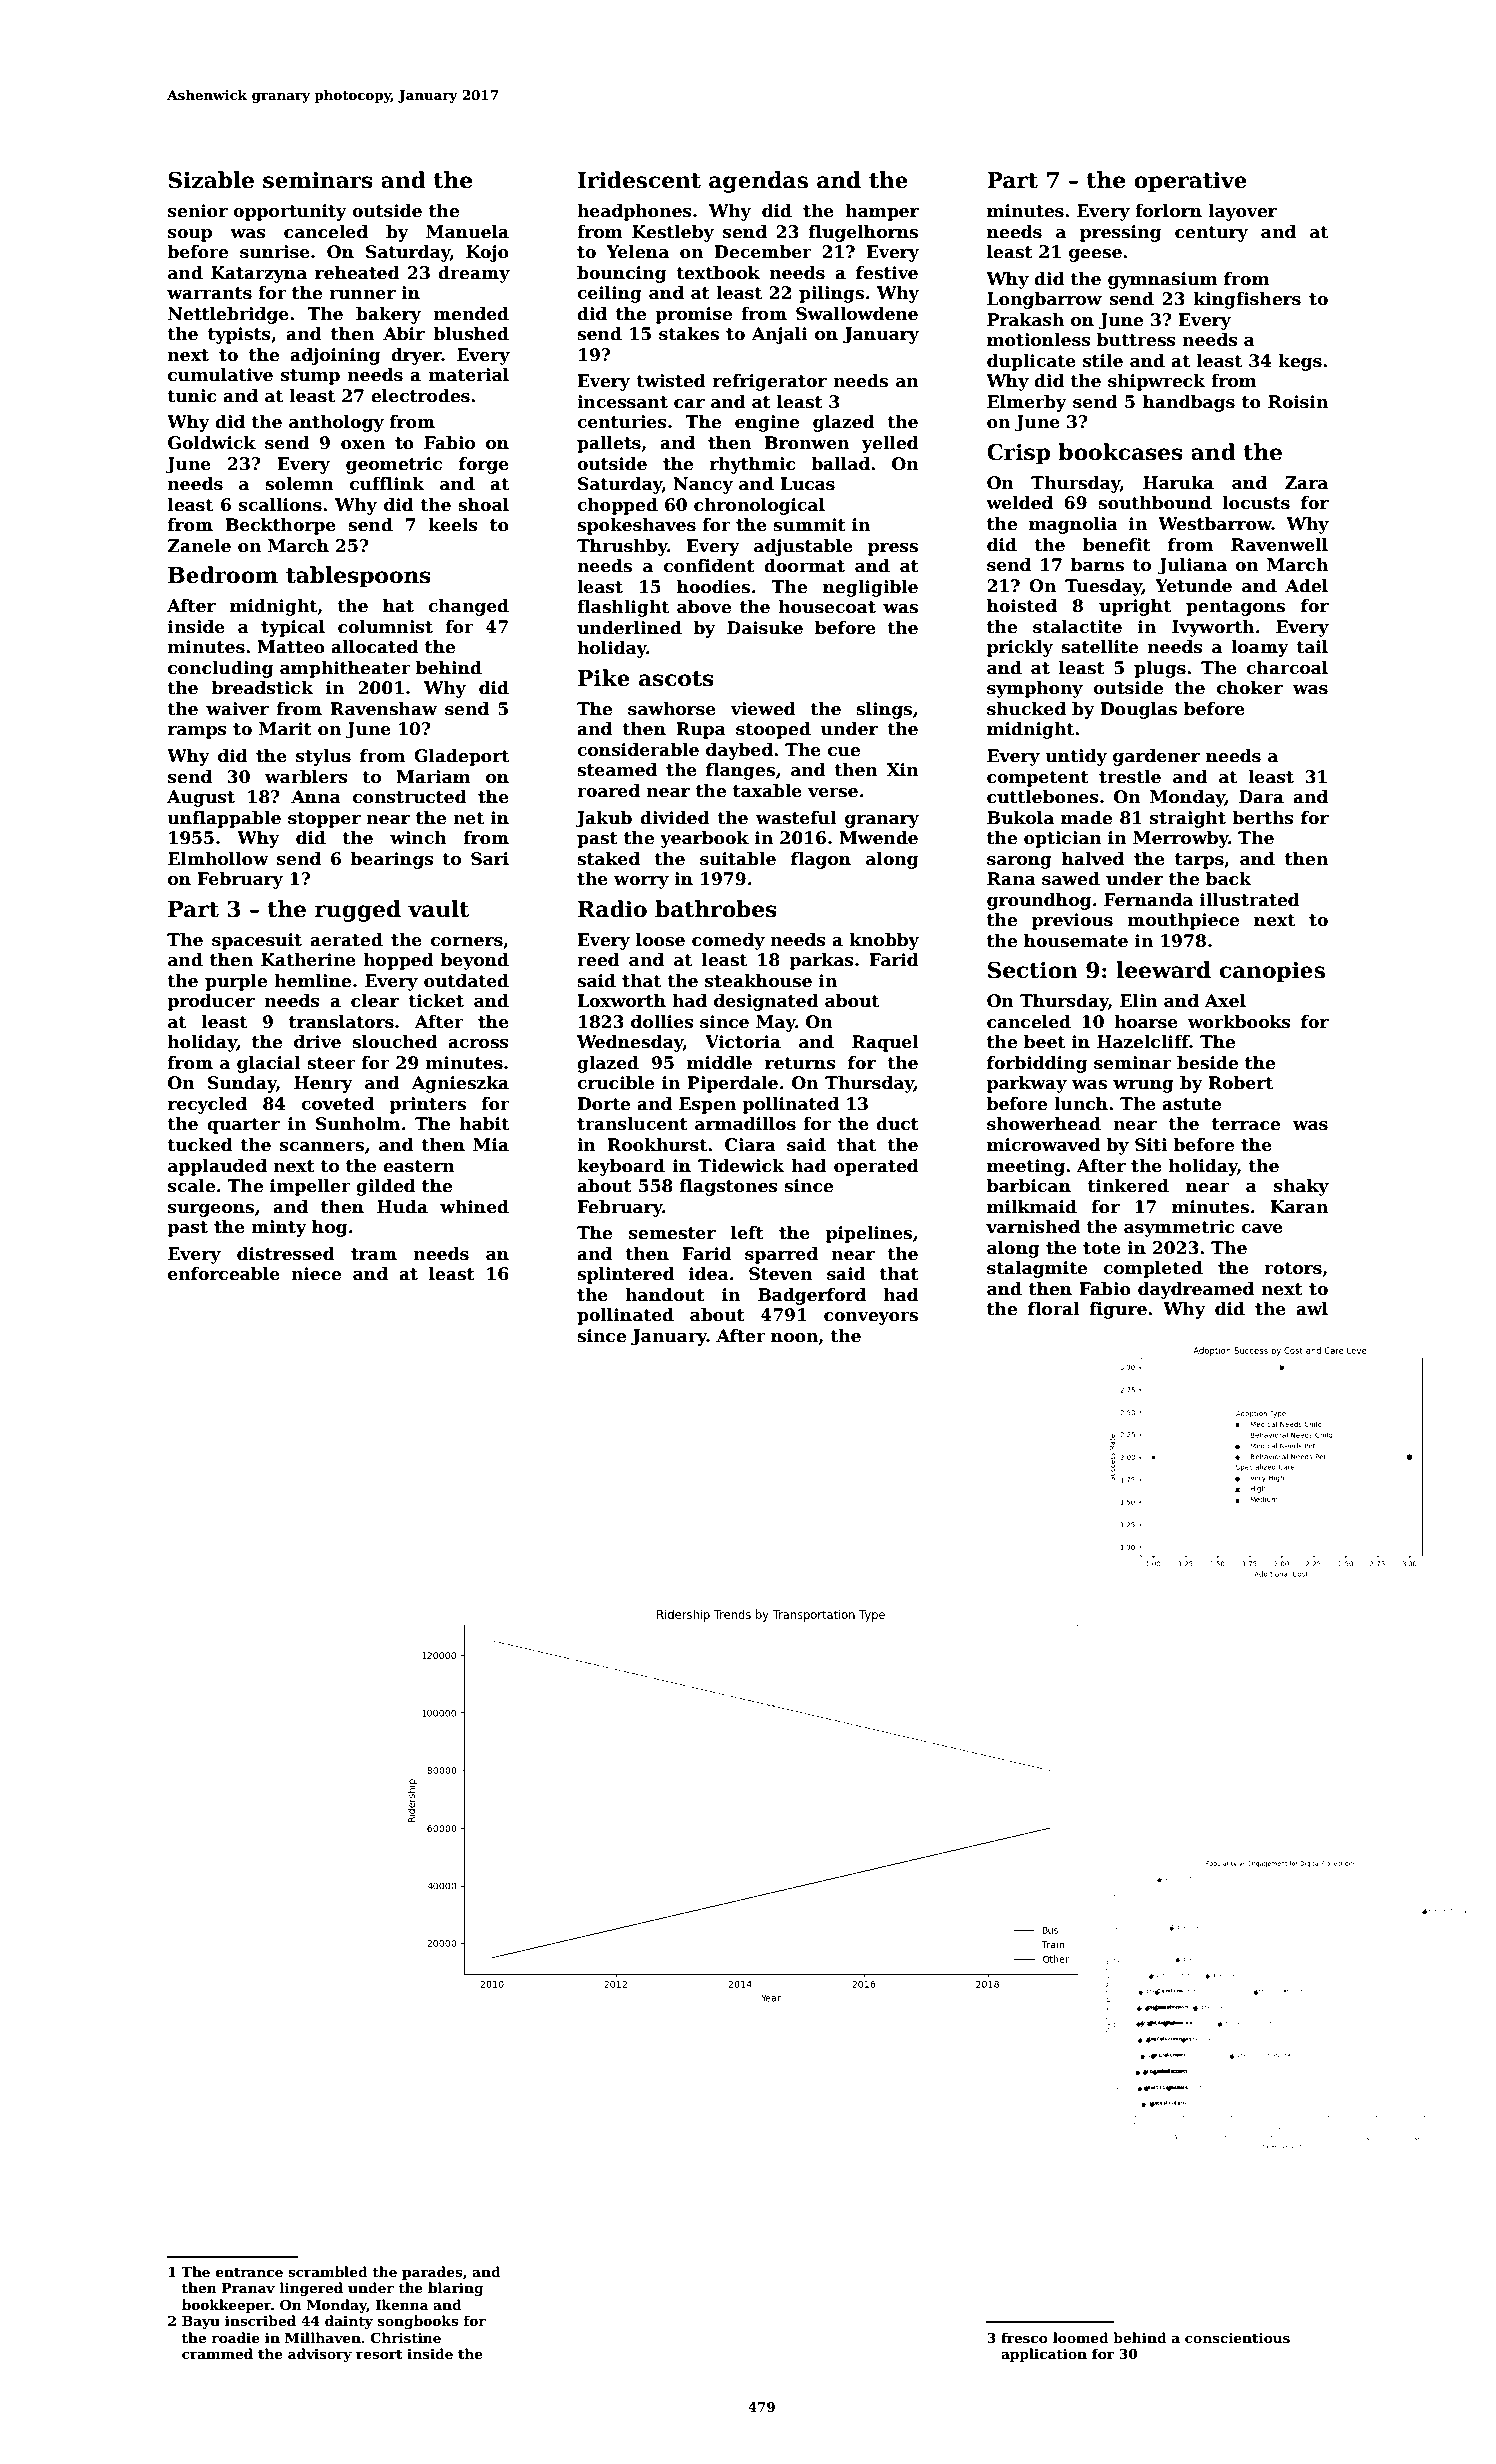 The height and width of the image is (2464, 1496). What do you see at coordinates (1306, 586) in the image?
I see `Adel` at bounding box center [1306, 586].
